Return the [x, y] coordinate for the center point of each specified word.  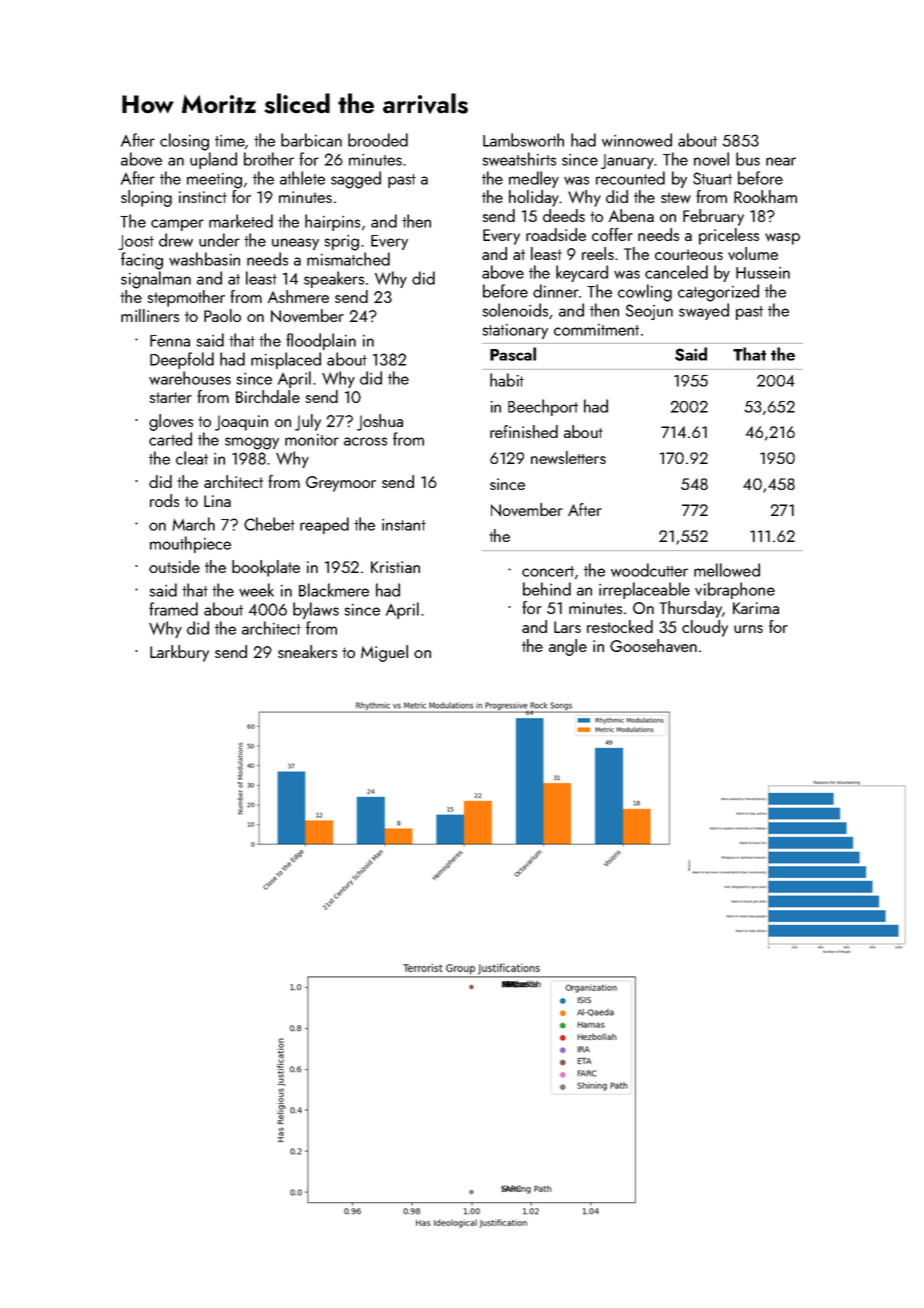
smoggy [252, 443]
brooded [378, 140]
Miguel [384, 653]
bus [748, 159]
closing [184, 142]
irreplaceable [644, 590]
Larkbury [179, 653]
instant [404, 525]
